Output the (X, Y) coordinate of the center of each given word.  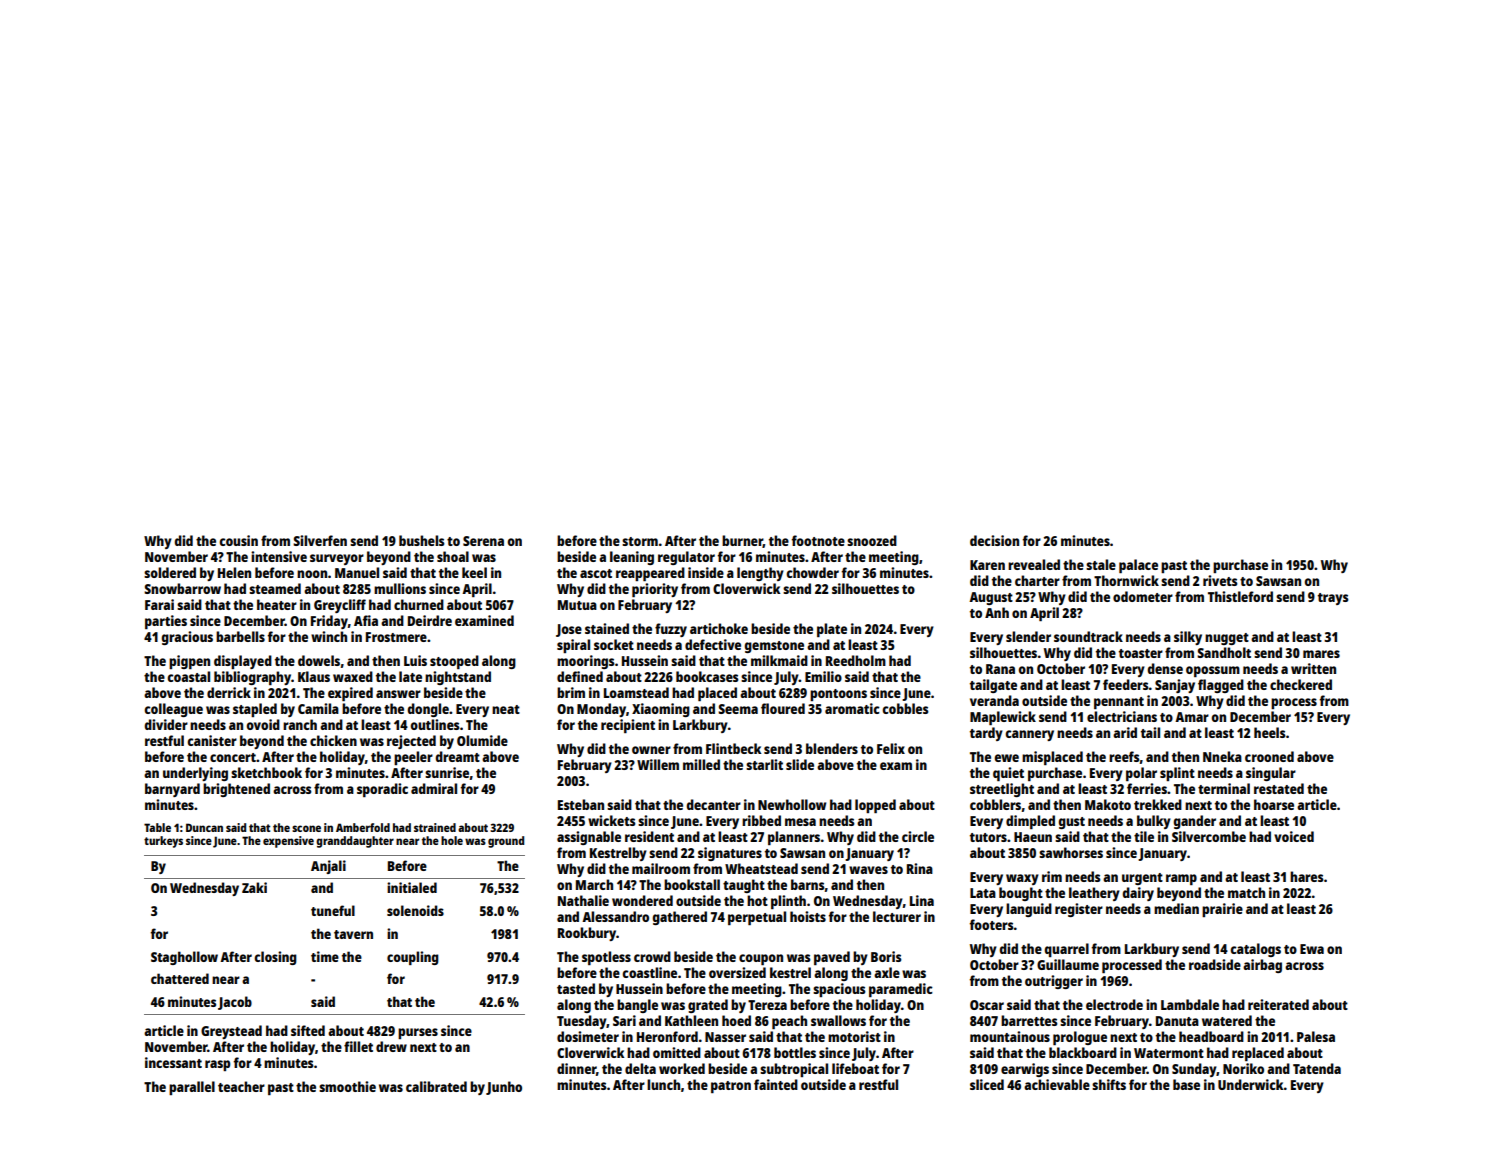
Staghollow (184, 958)
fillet (358, 1046)
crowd (652, 956)
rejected (411, 742)
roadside (1215, 964)
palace (1138, 566)
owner (651, 750)
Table (157, 827)
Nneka (1222, 756)
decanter (713, 804)
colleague (173, 710)
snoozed (872, 540)
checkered (1301, 684)
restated (1279, 788)
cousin (238, 540)
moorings (586, 662)
